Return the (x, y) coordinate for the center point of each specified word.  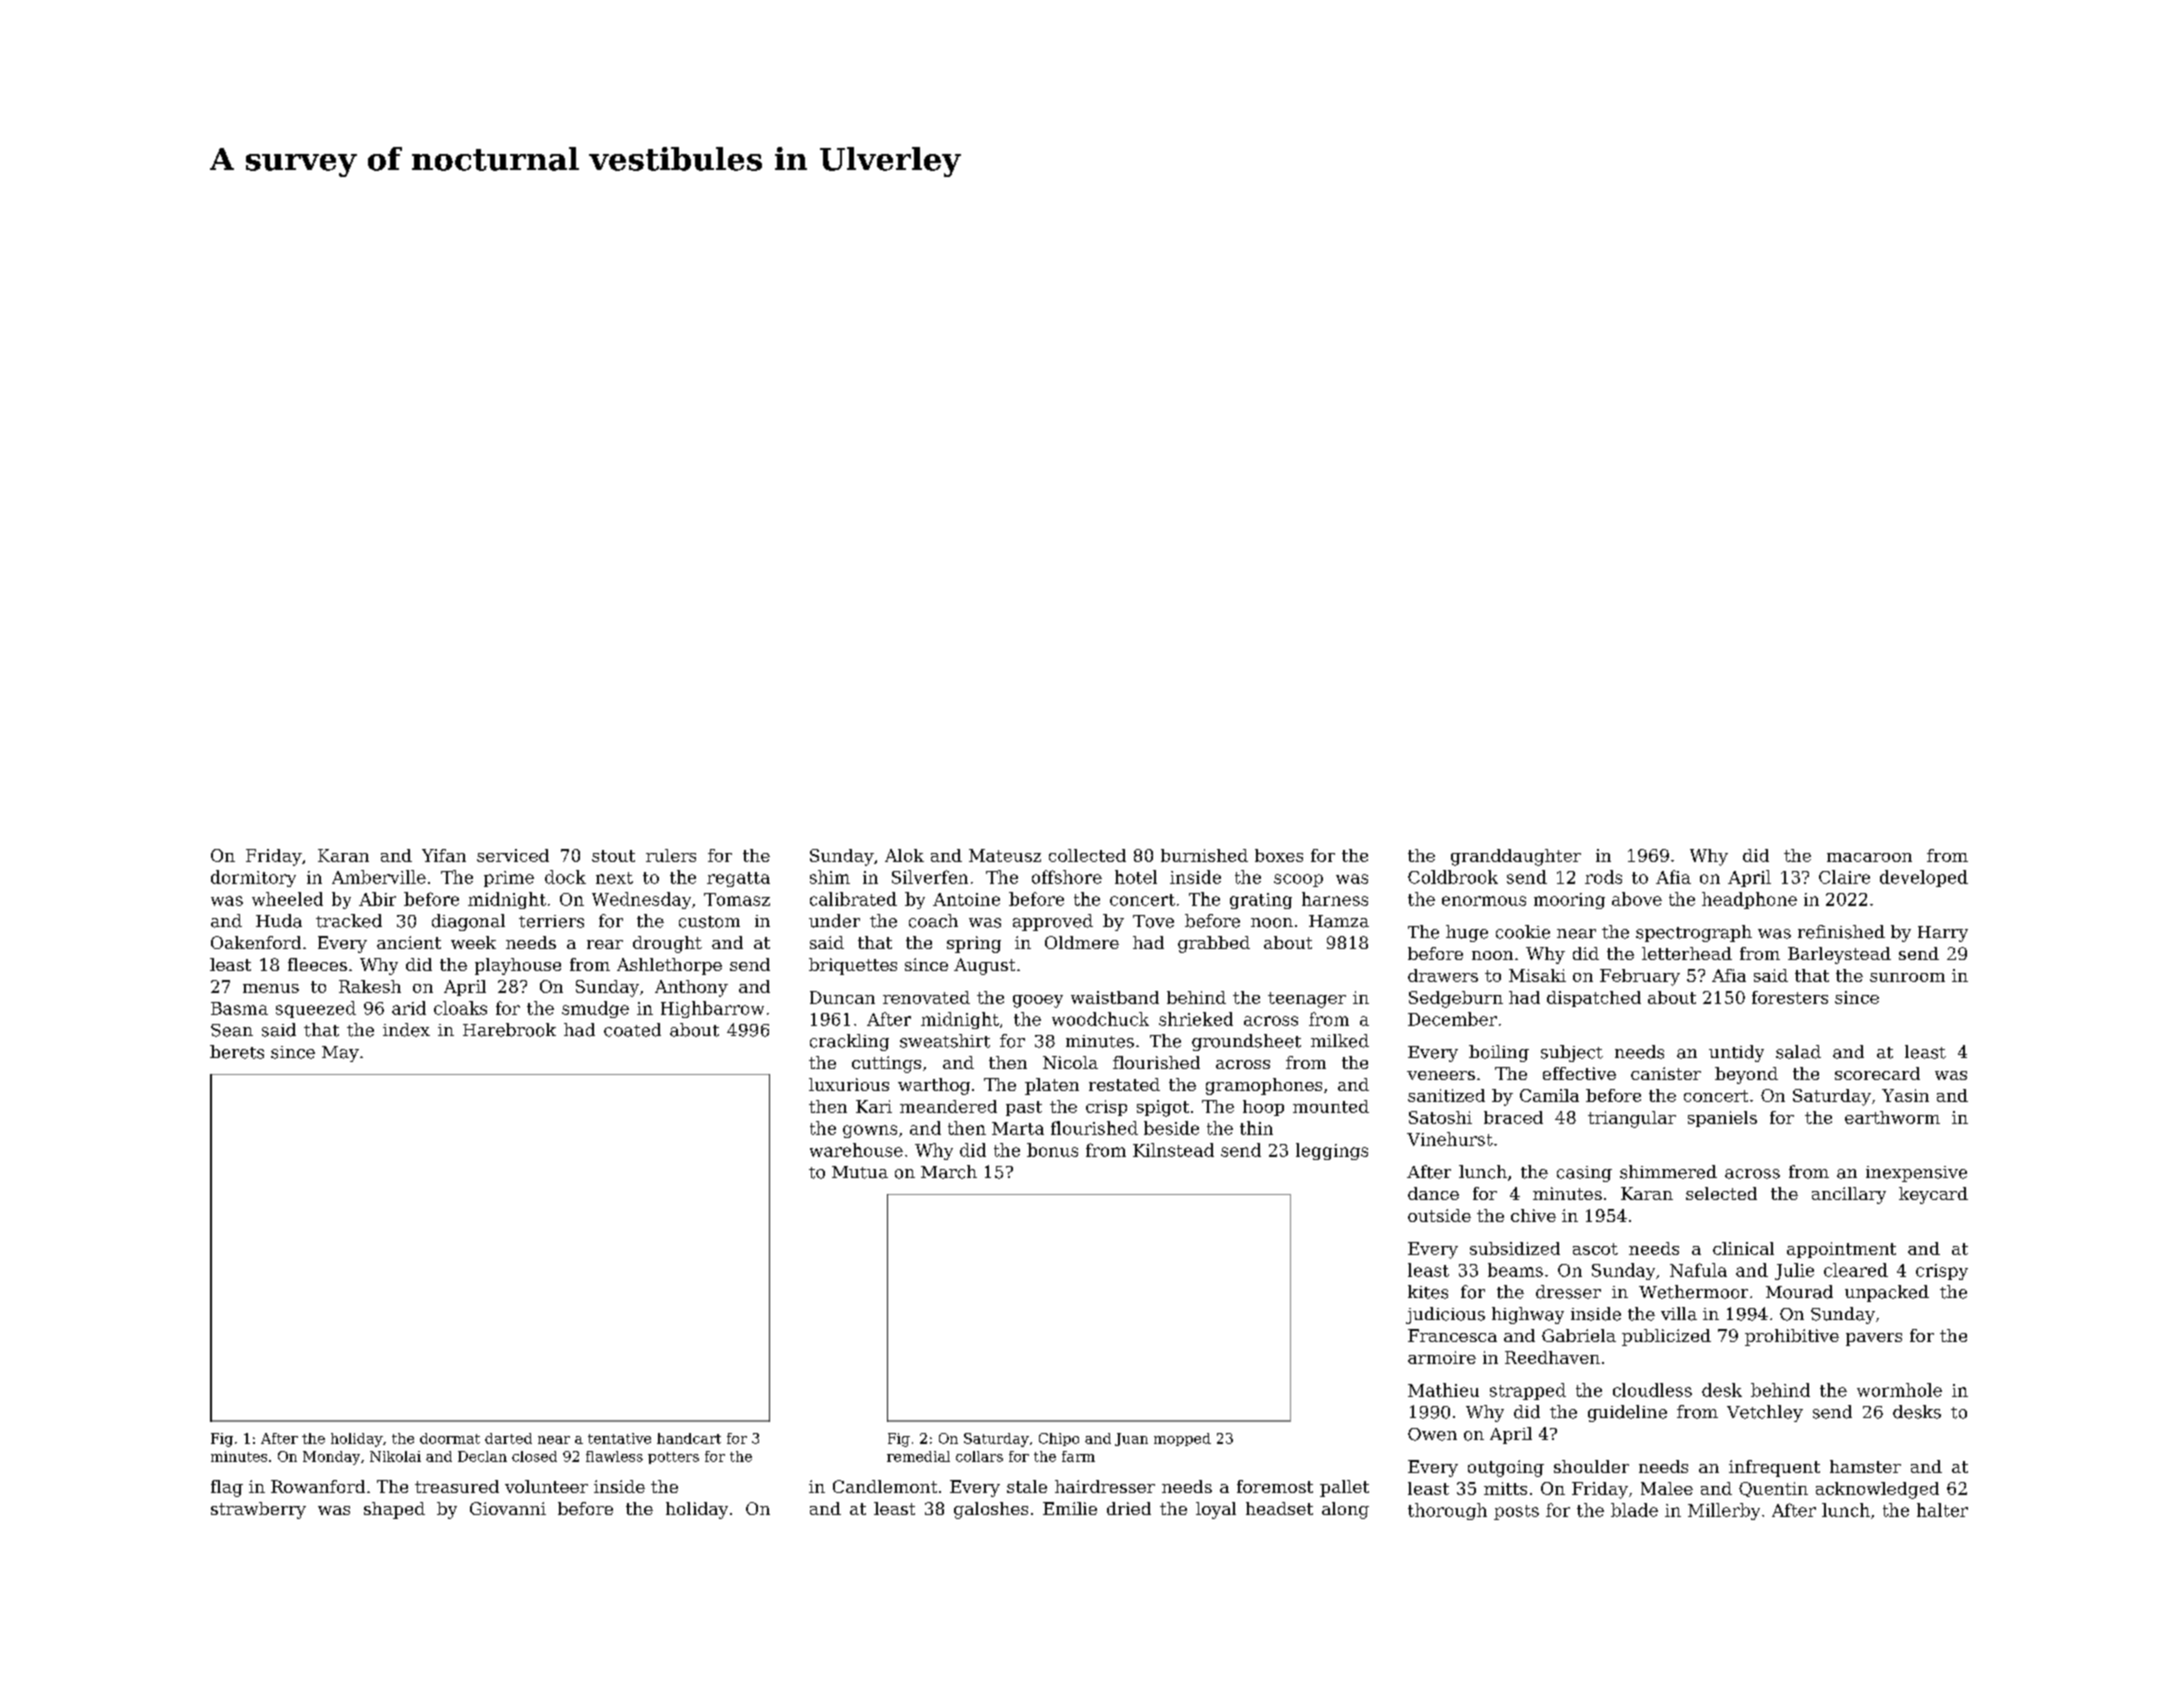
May (340, 1054)
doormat (450, 1438)
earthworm (1892, 1117)
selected (1721, 1193)
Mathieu (1443, 1390)
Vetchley (1765, 1413)
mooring (1569, 901)
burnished (1204, 855)
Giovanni (508, 1508)
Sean (232, 1030)
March (949, 1172)
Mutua (860, 1172)
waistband (1115, 997)
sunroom (1907, 977)
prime (509, 879)
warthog (934, 1086)
